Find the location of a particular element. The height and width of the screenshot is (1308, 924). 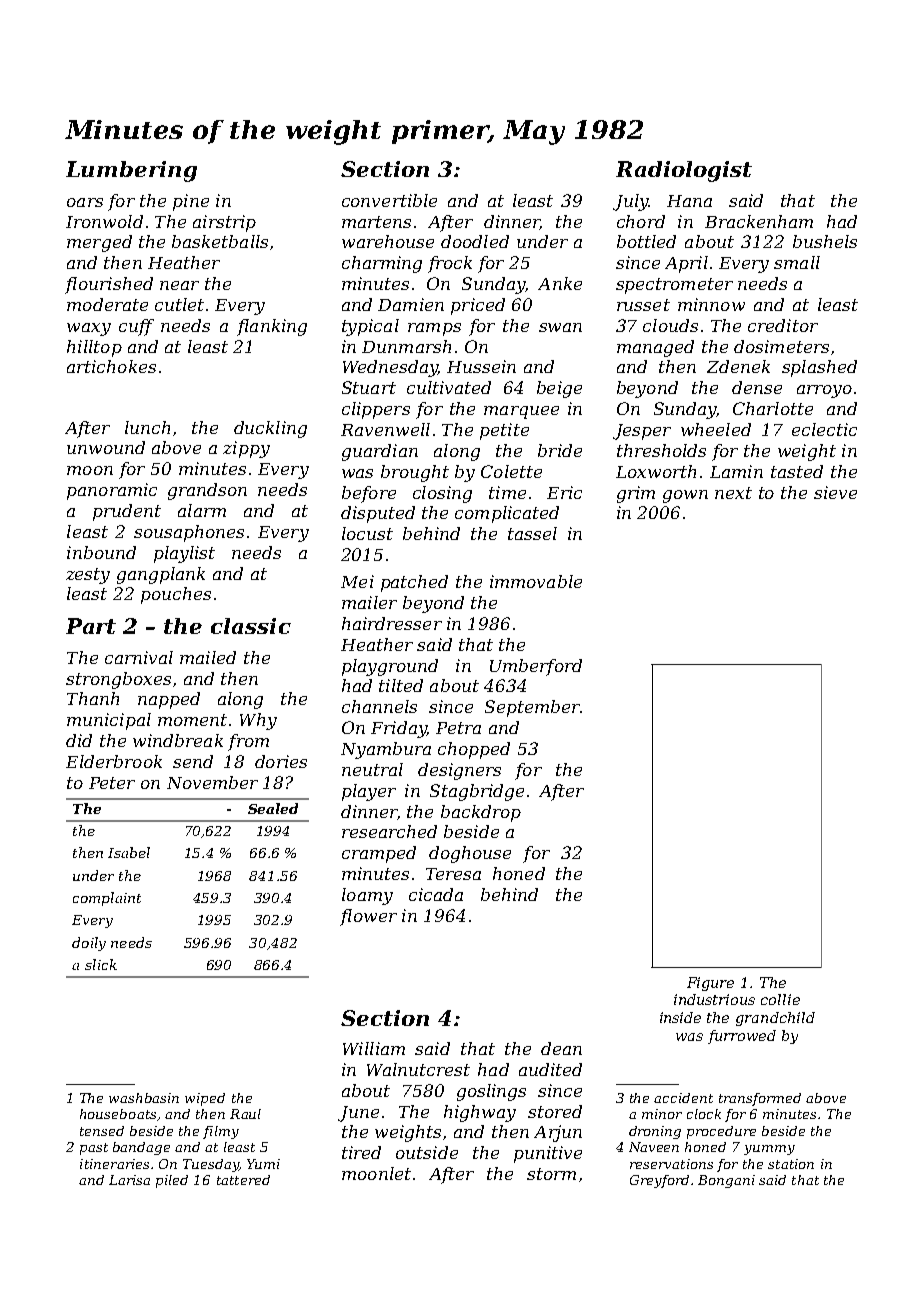

near is located at coordinates (179, 285).
